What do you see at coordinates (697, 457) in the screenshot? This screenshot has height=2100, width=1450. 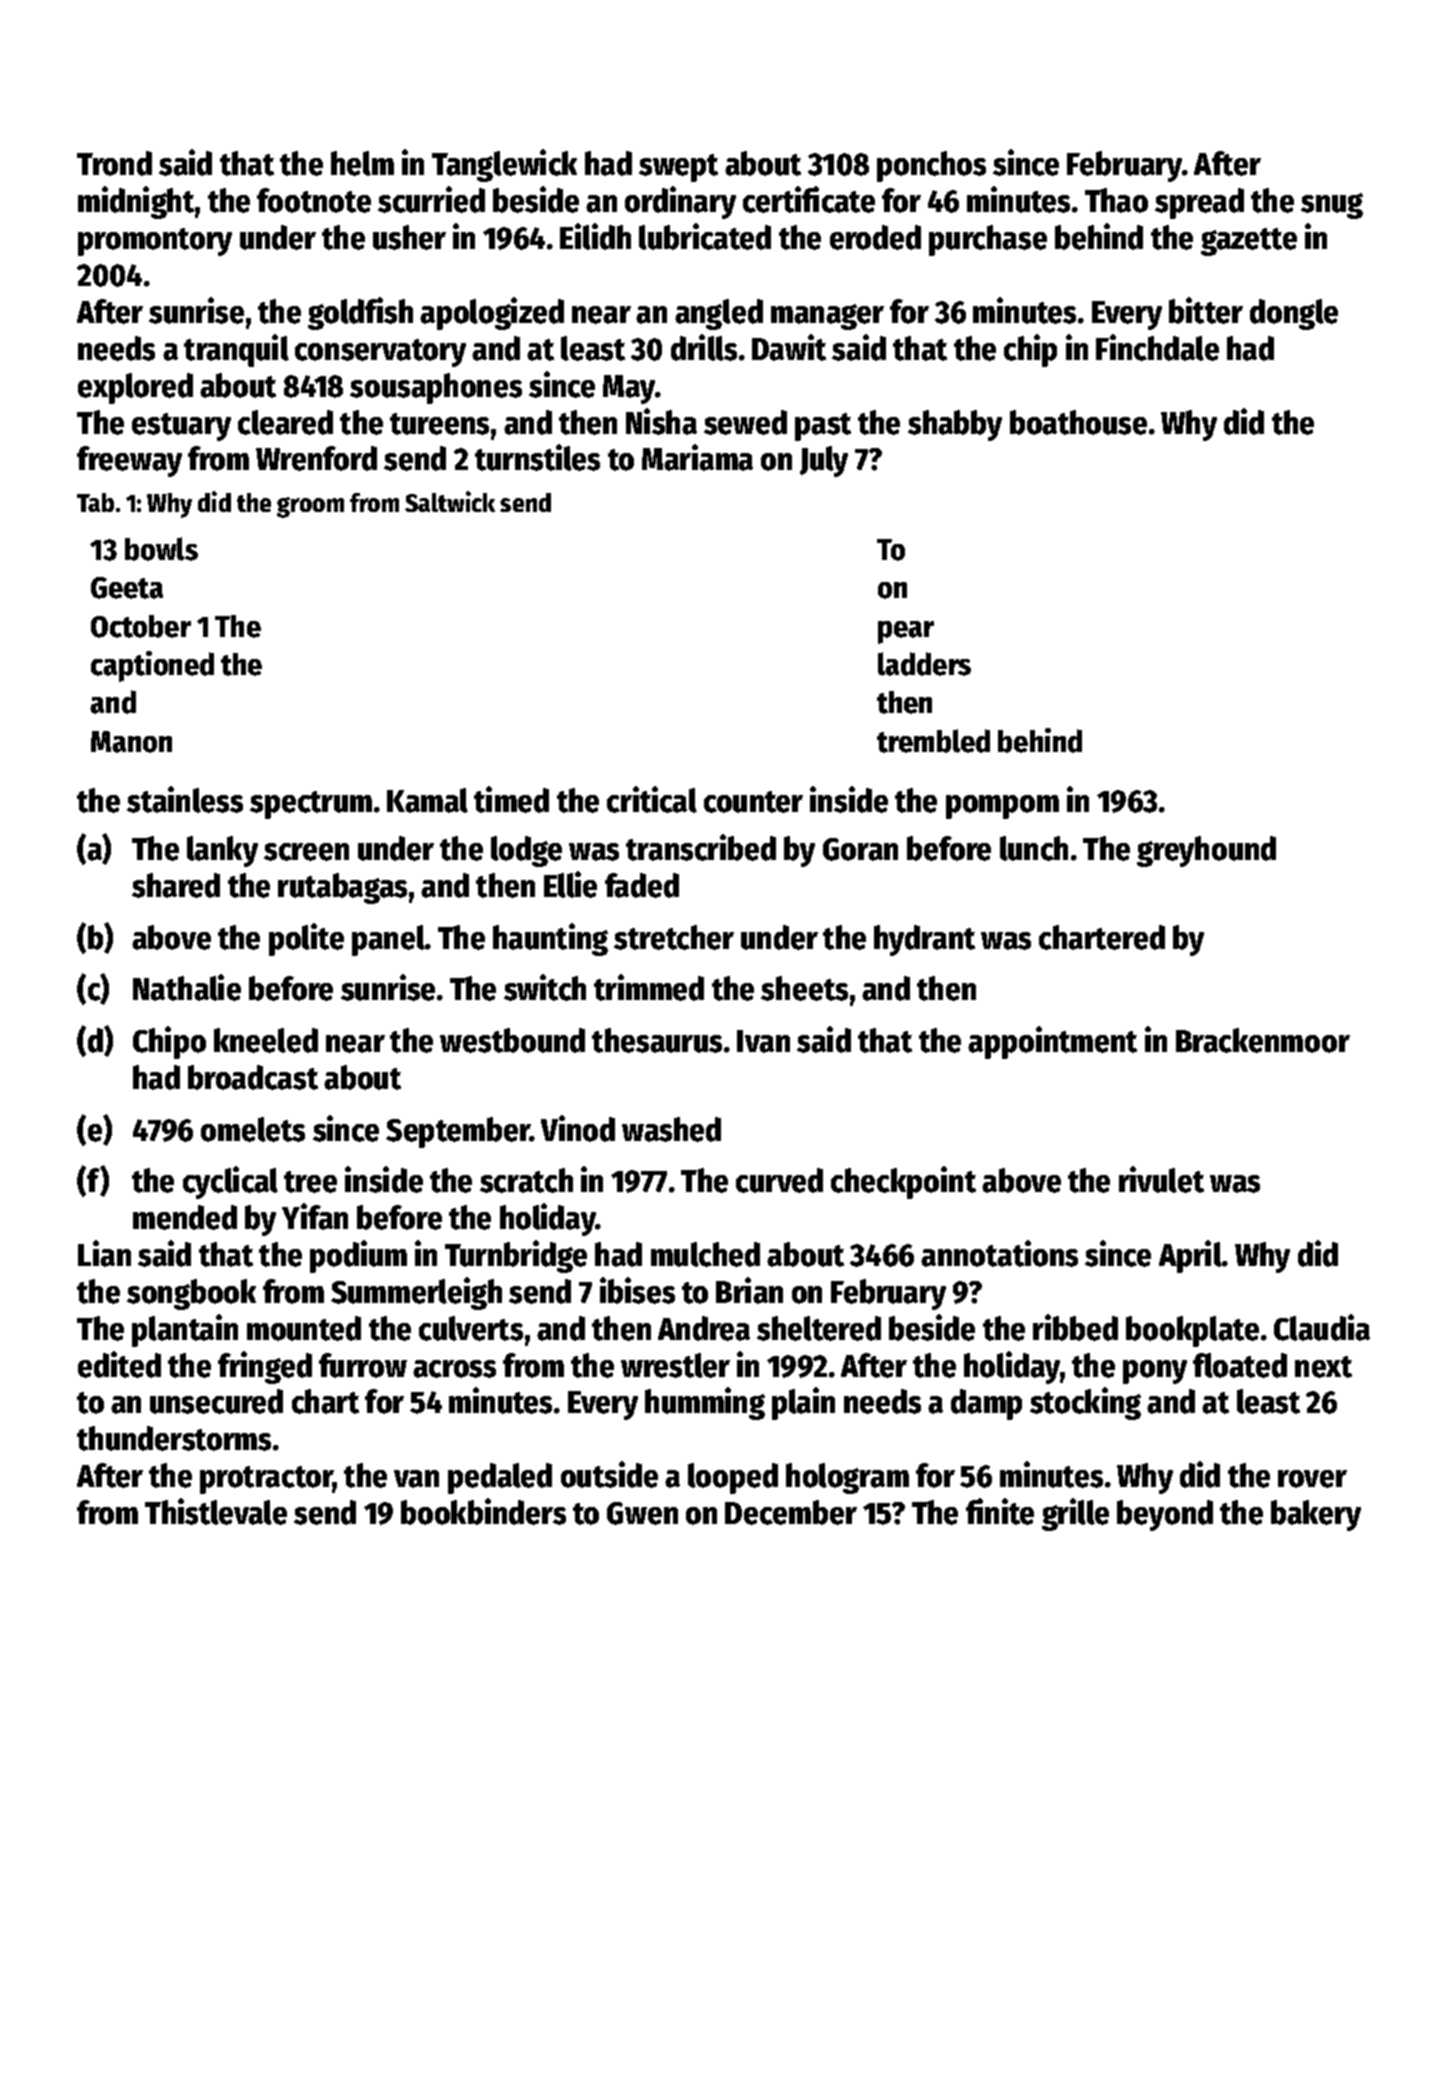 I see `Mariama` at bounding box center [697, 457].
